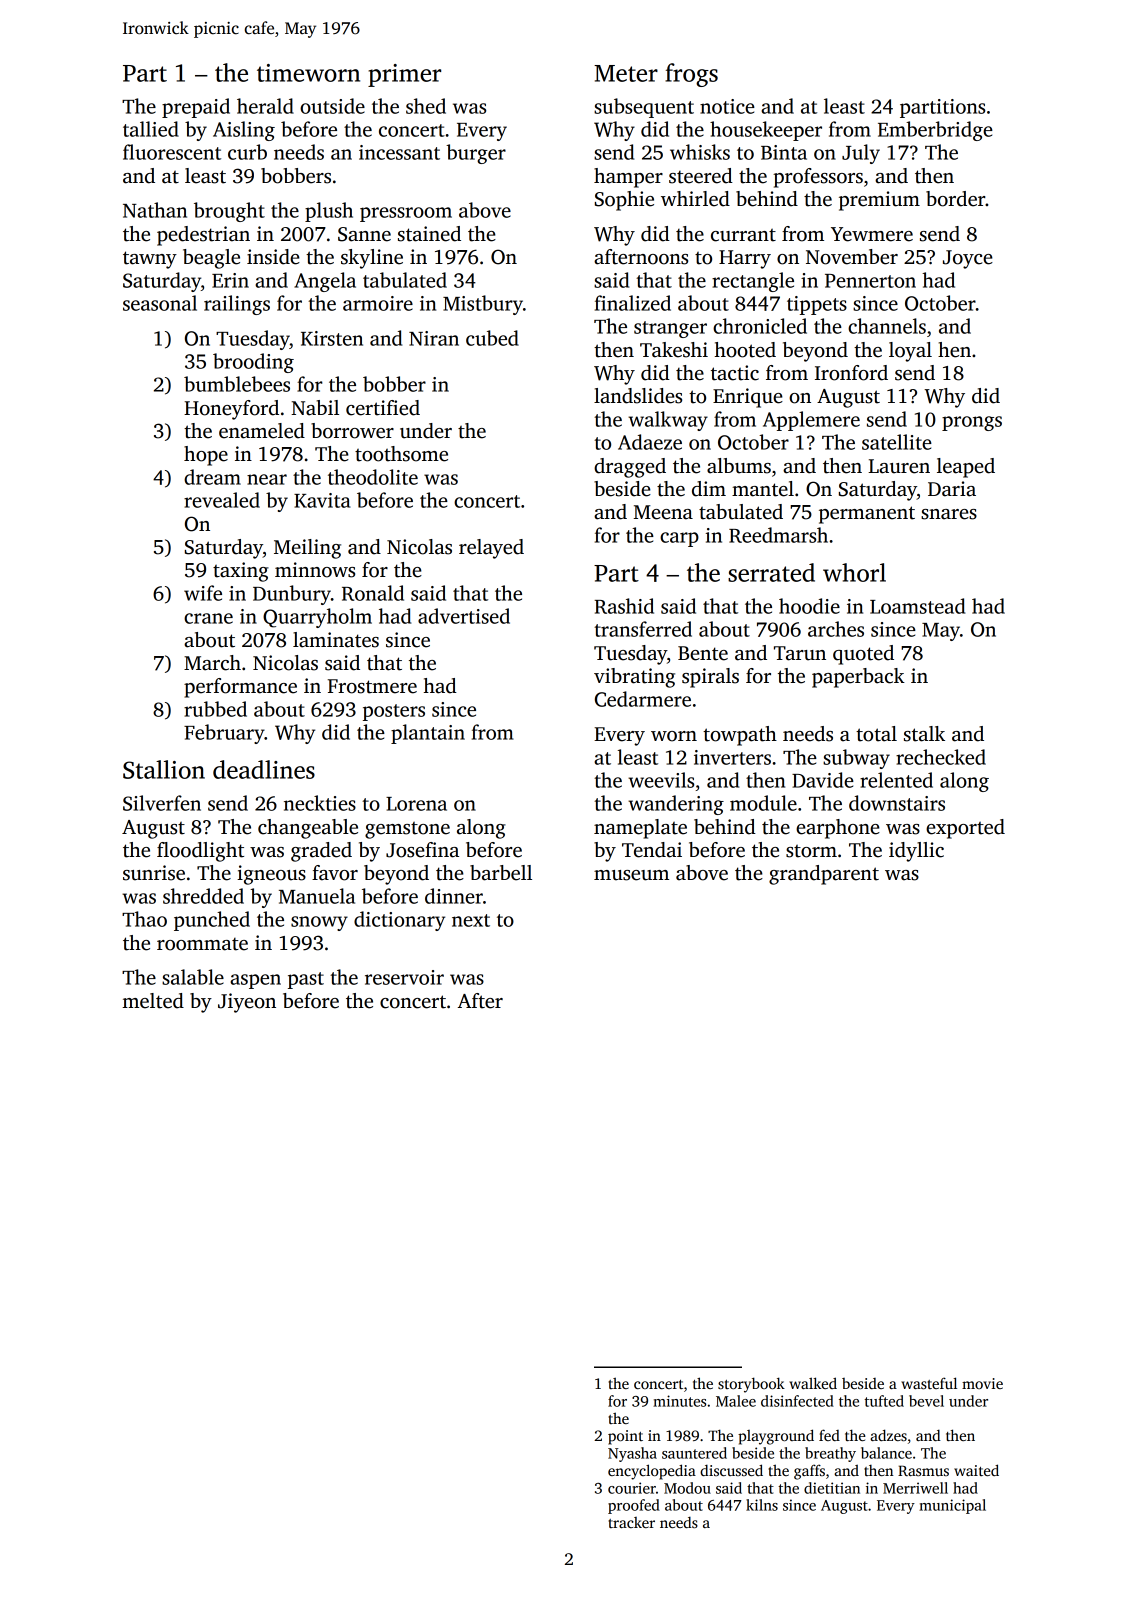  I want to click on wasteful, so click(929, 1383).
